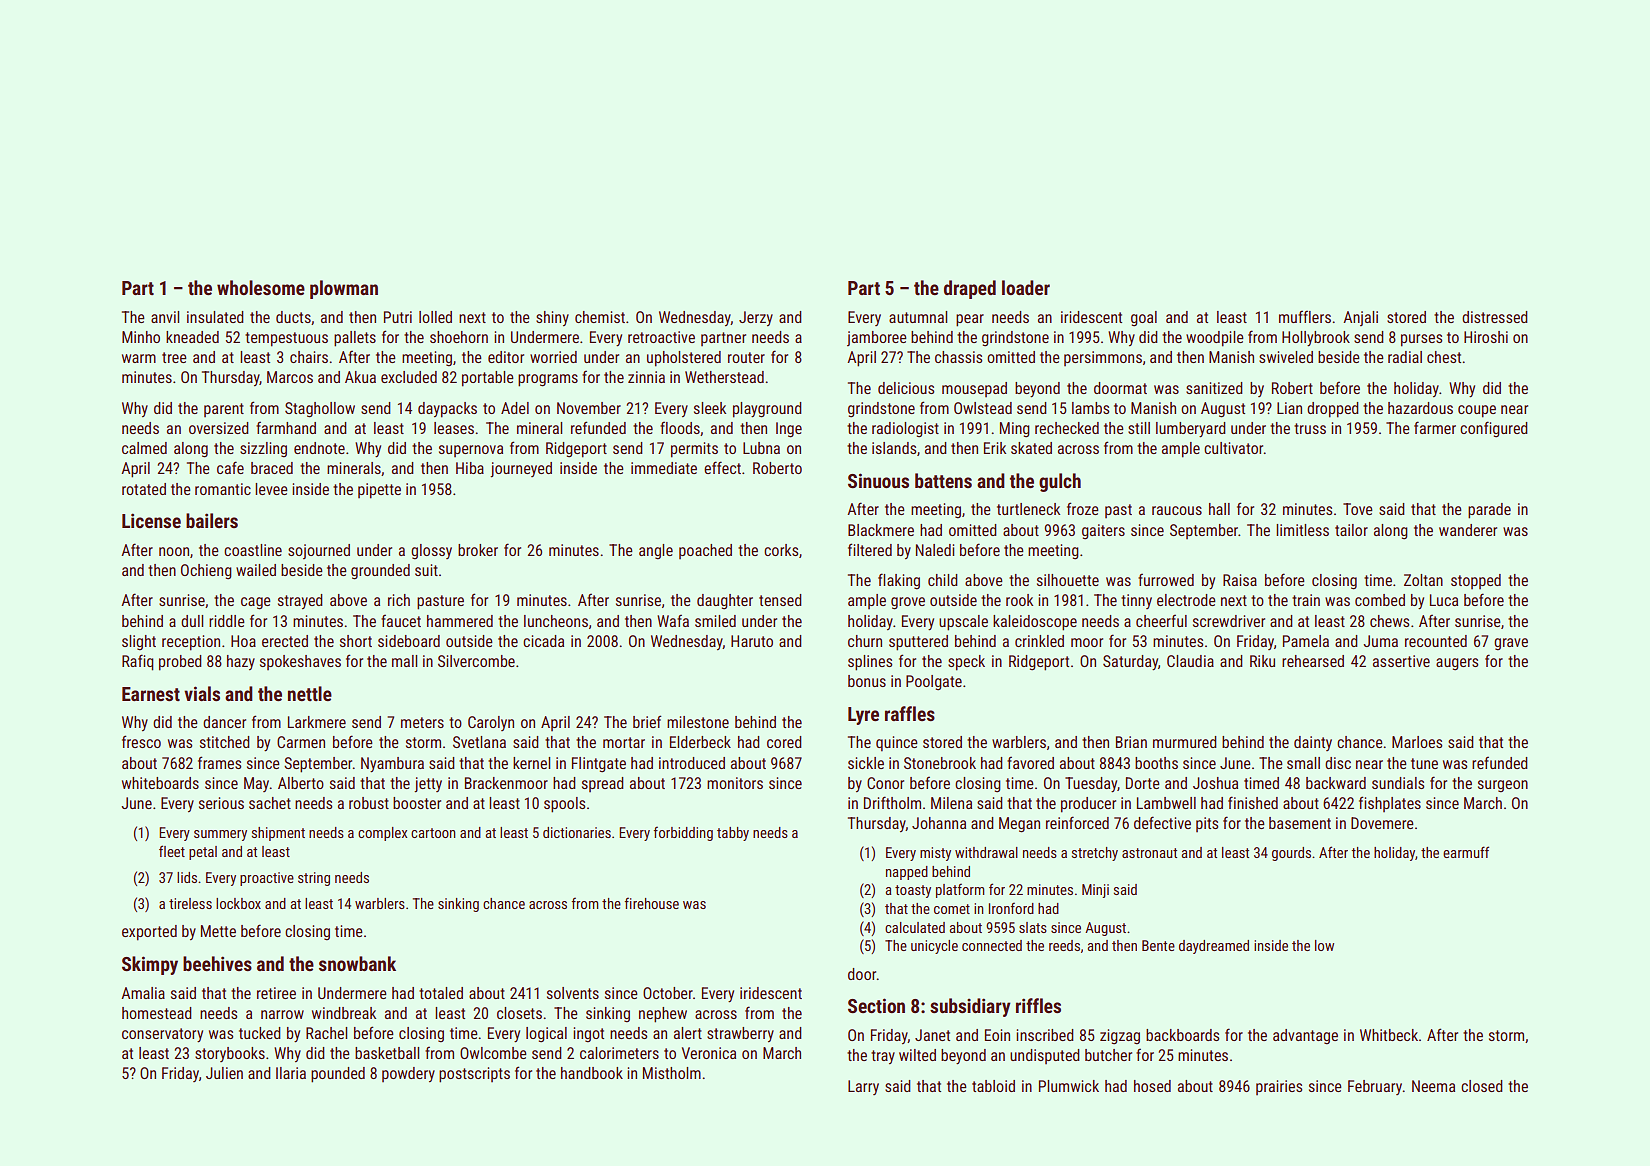  What do you see at coordinates (202, 693) in the document?
I see `vials` at bounding box center [202, 693].
